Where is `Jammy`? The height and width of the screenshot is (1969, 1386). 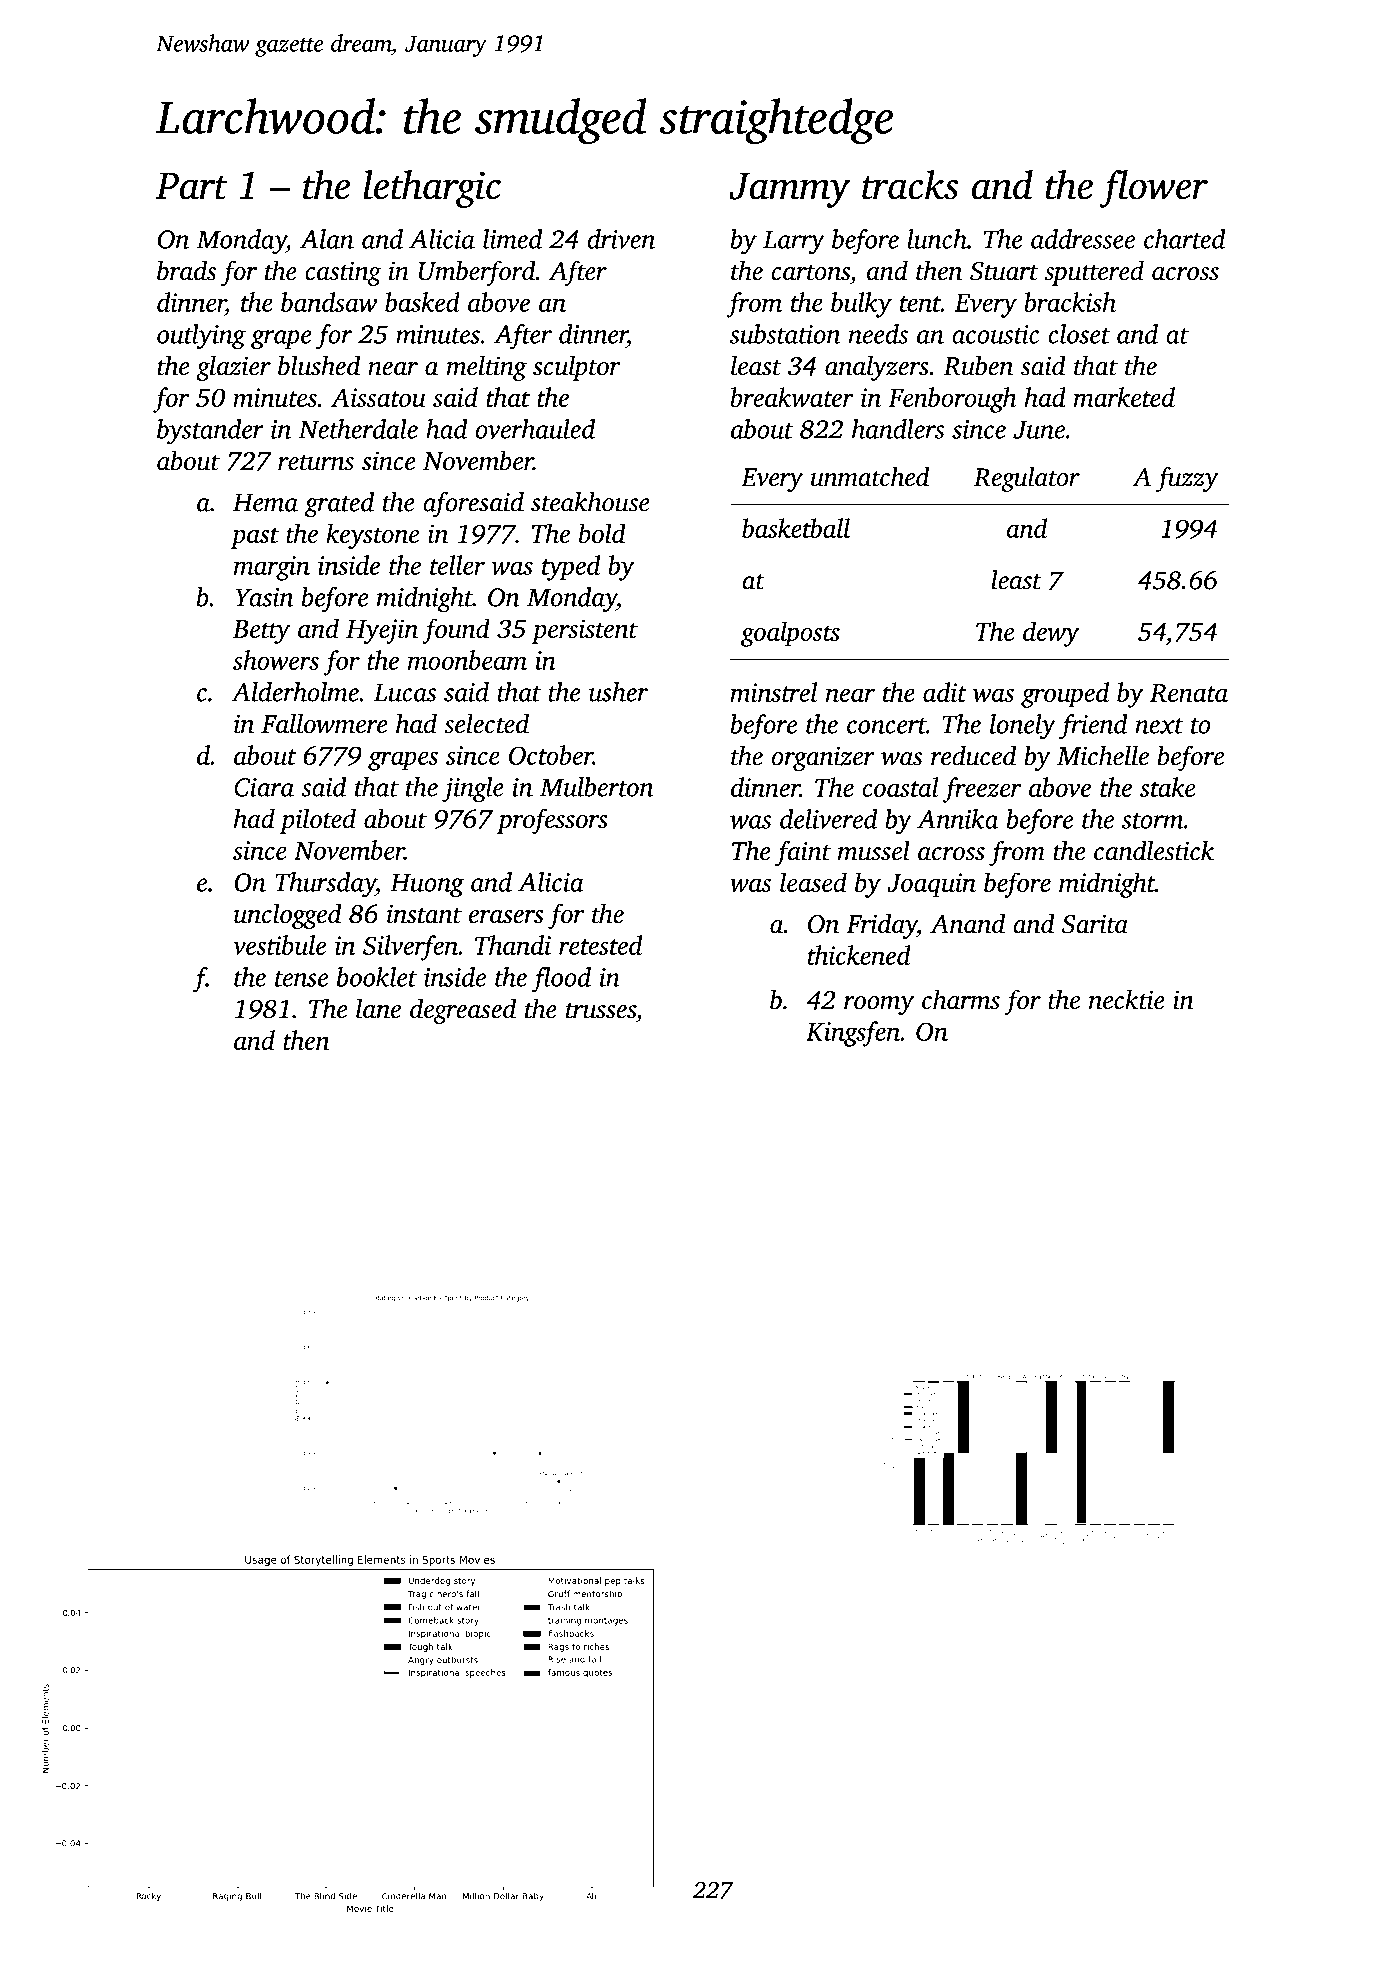 Jammy is located at coordinates (789, 190).
